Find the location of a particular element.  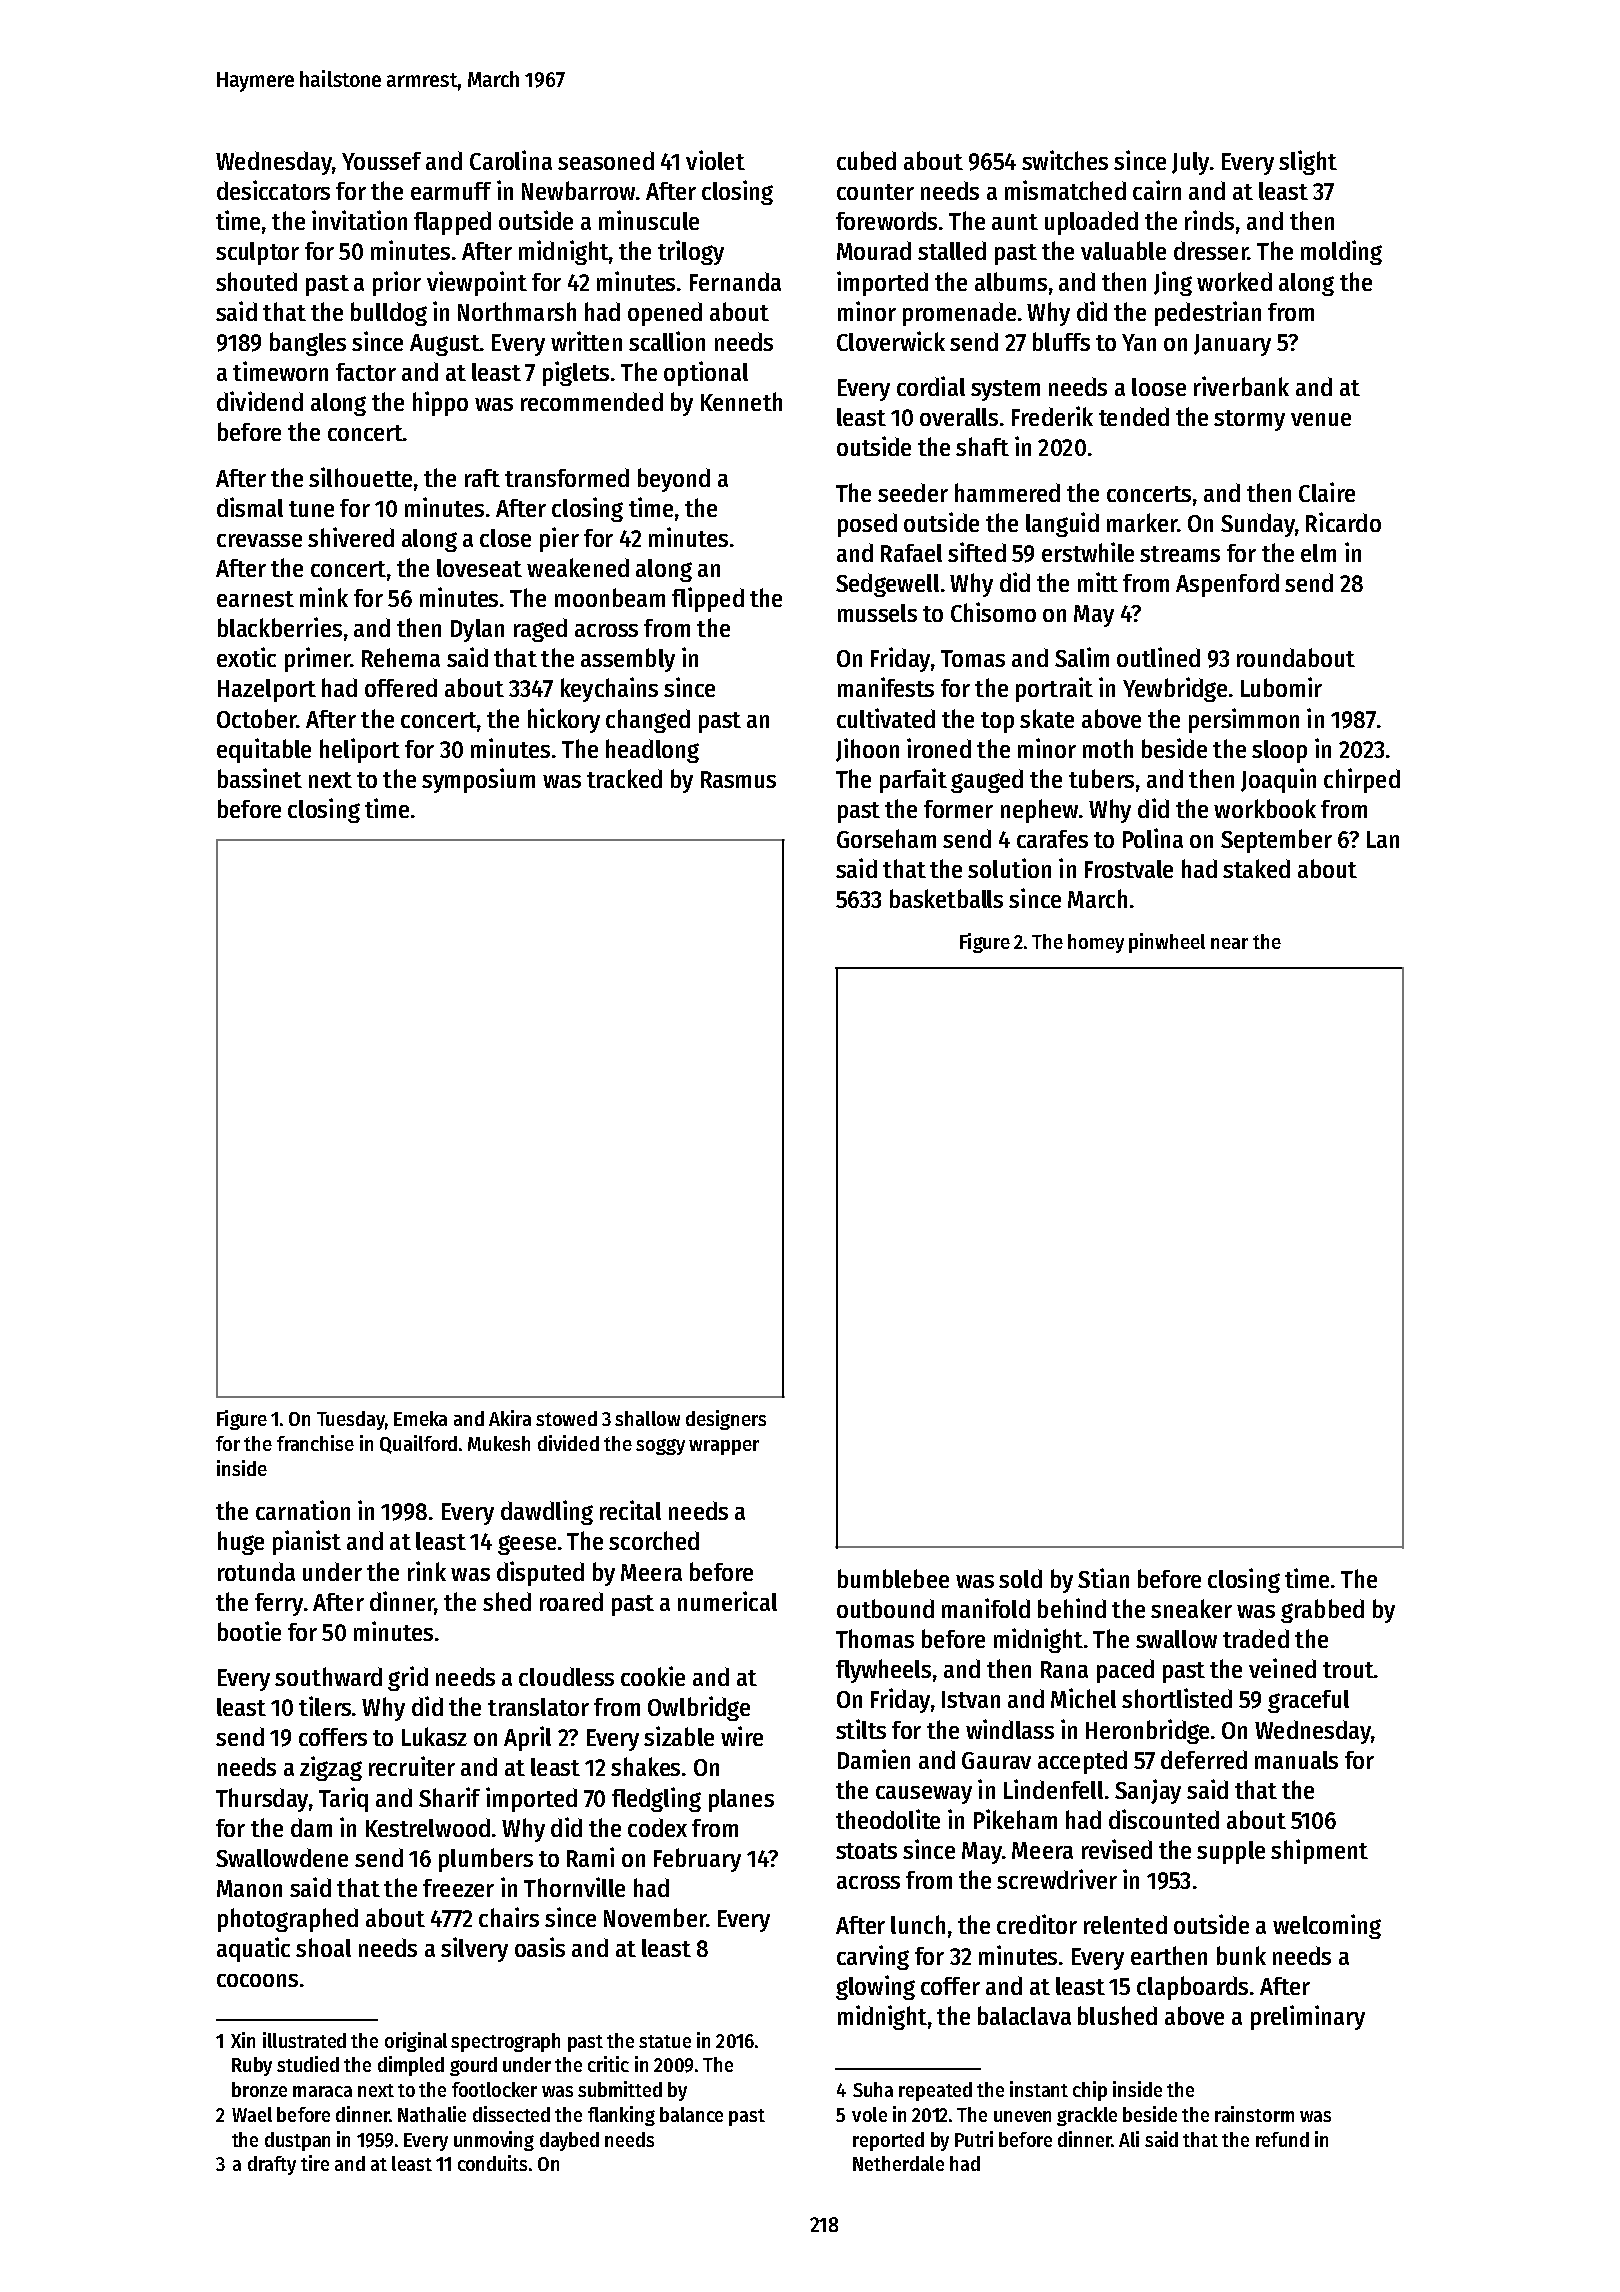

Yewbridge is located at coordinates (1175, 689).
